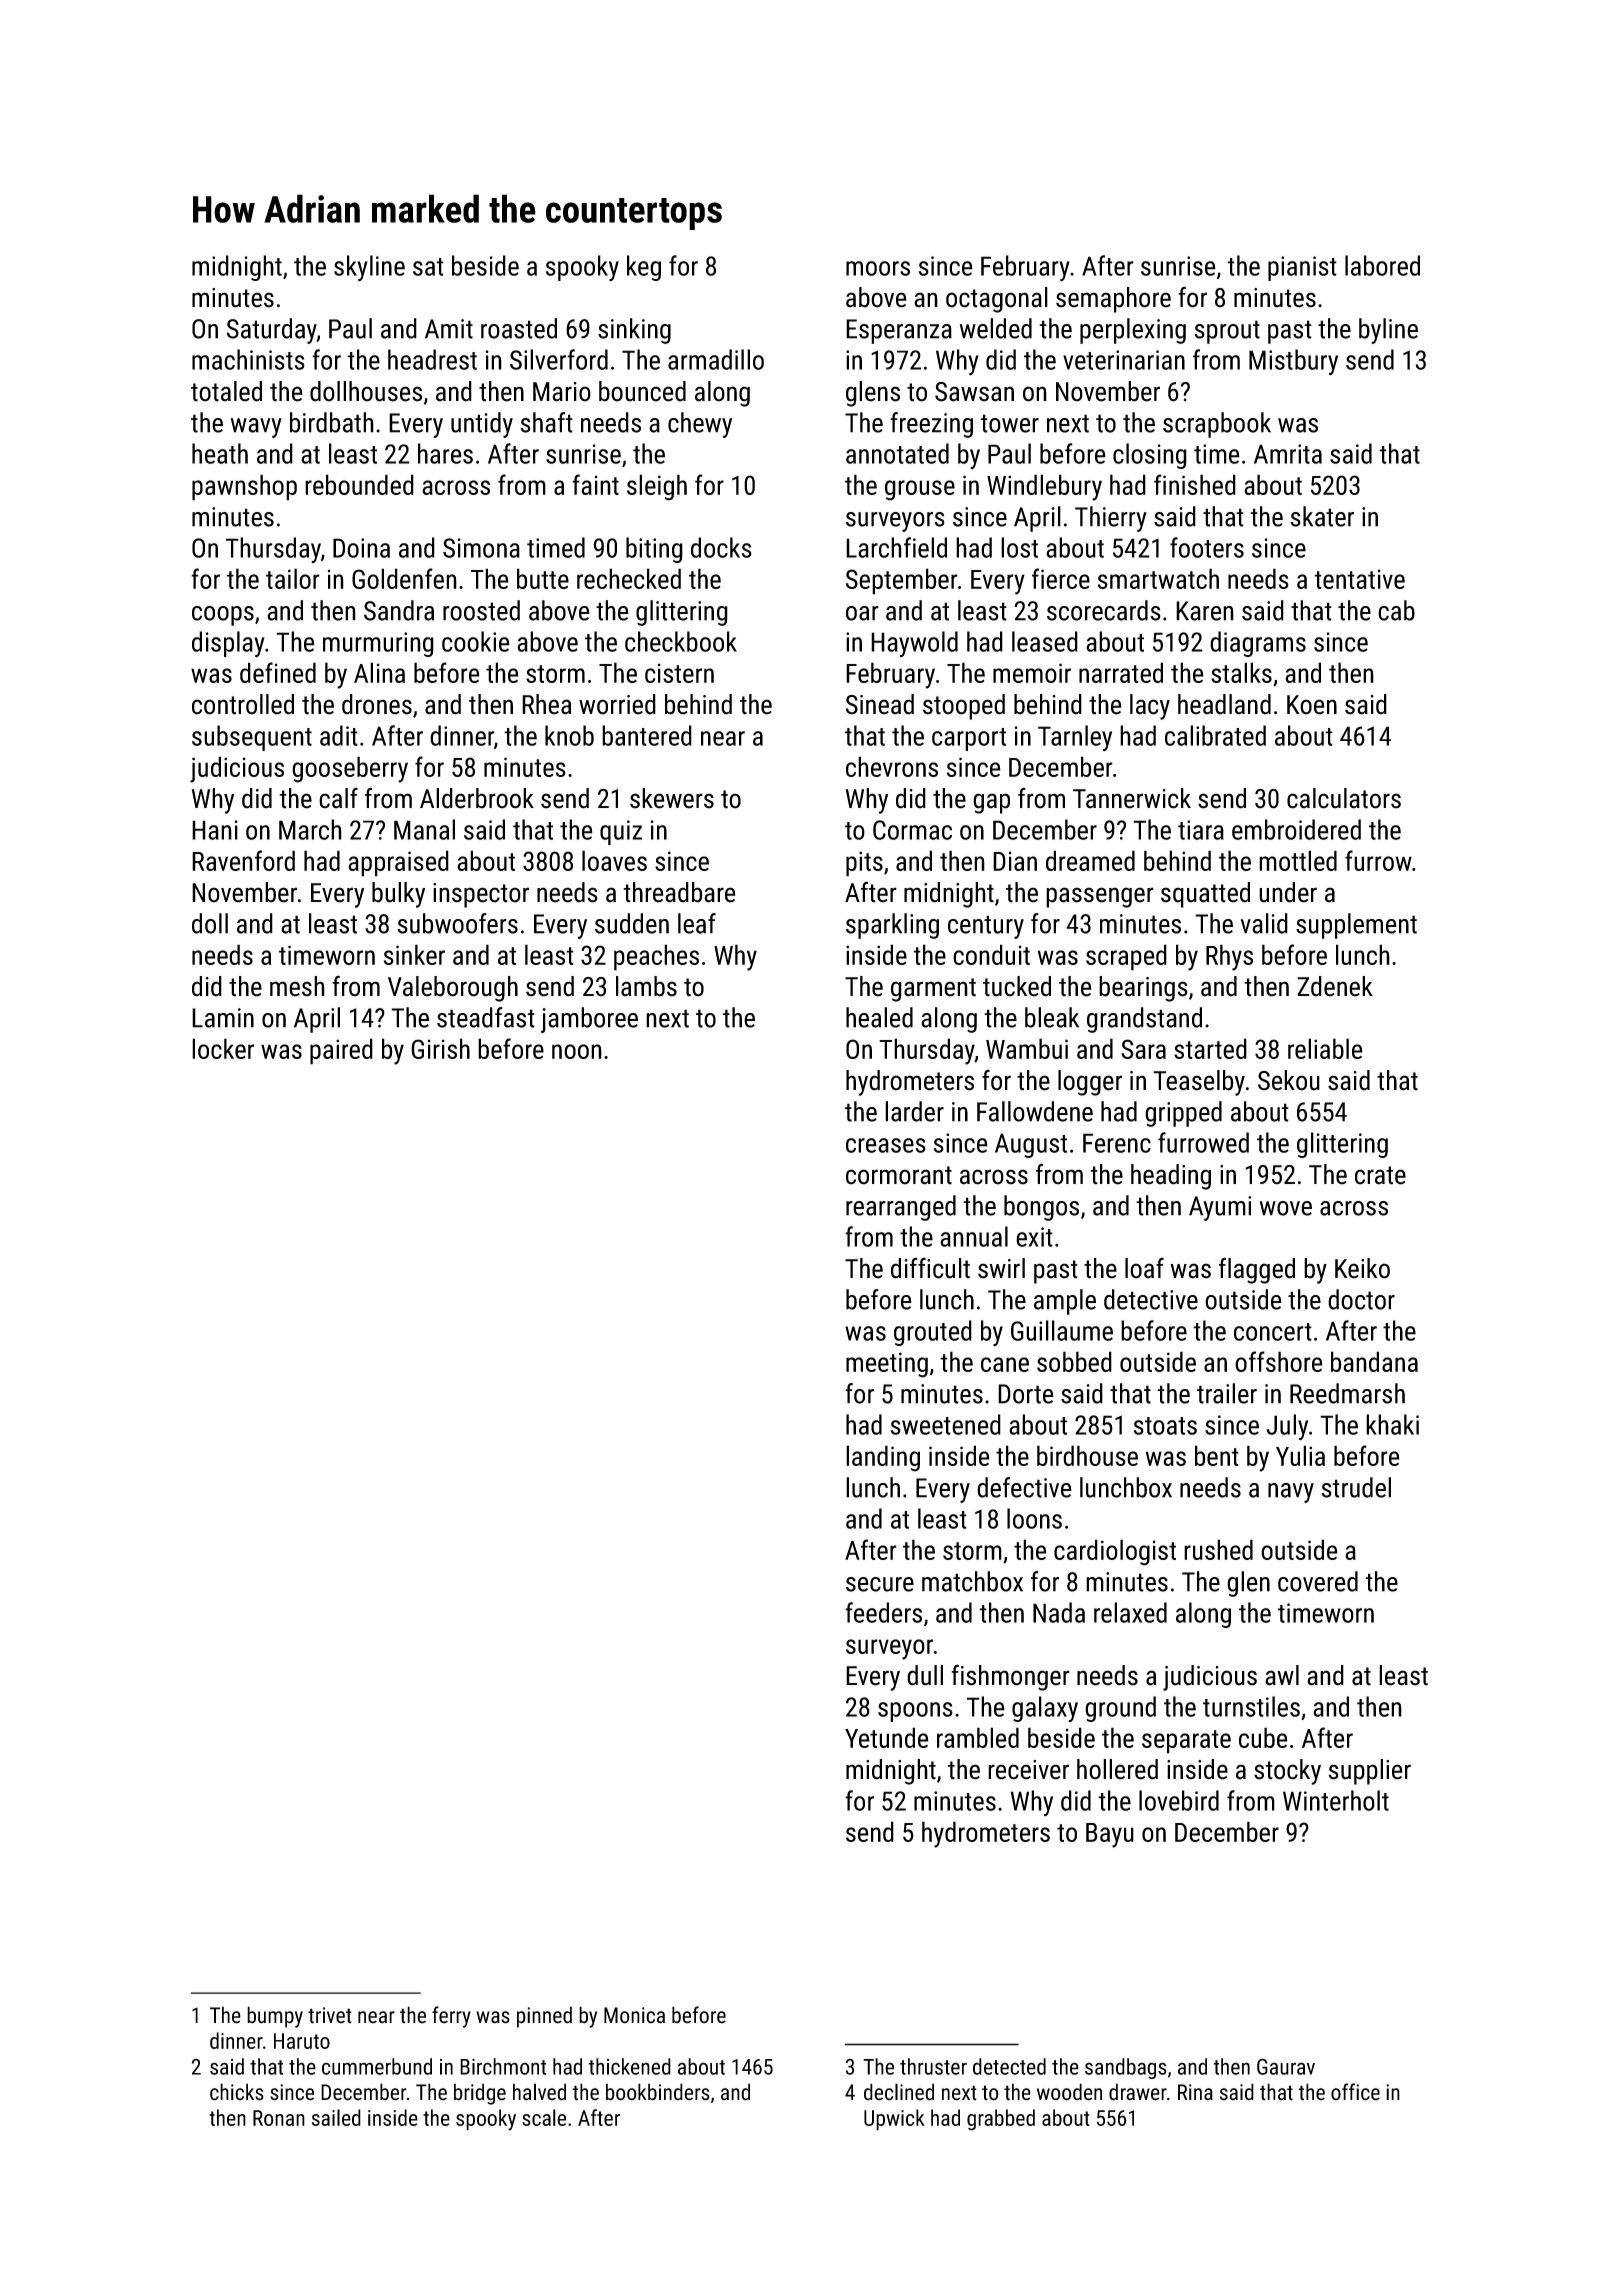  I want to click on sailed, so click(336, 2117).
